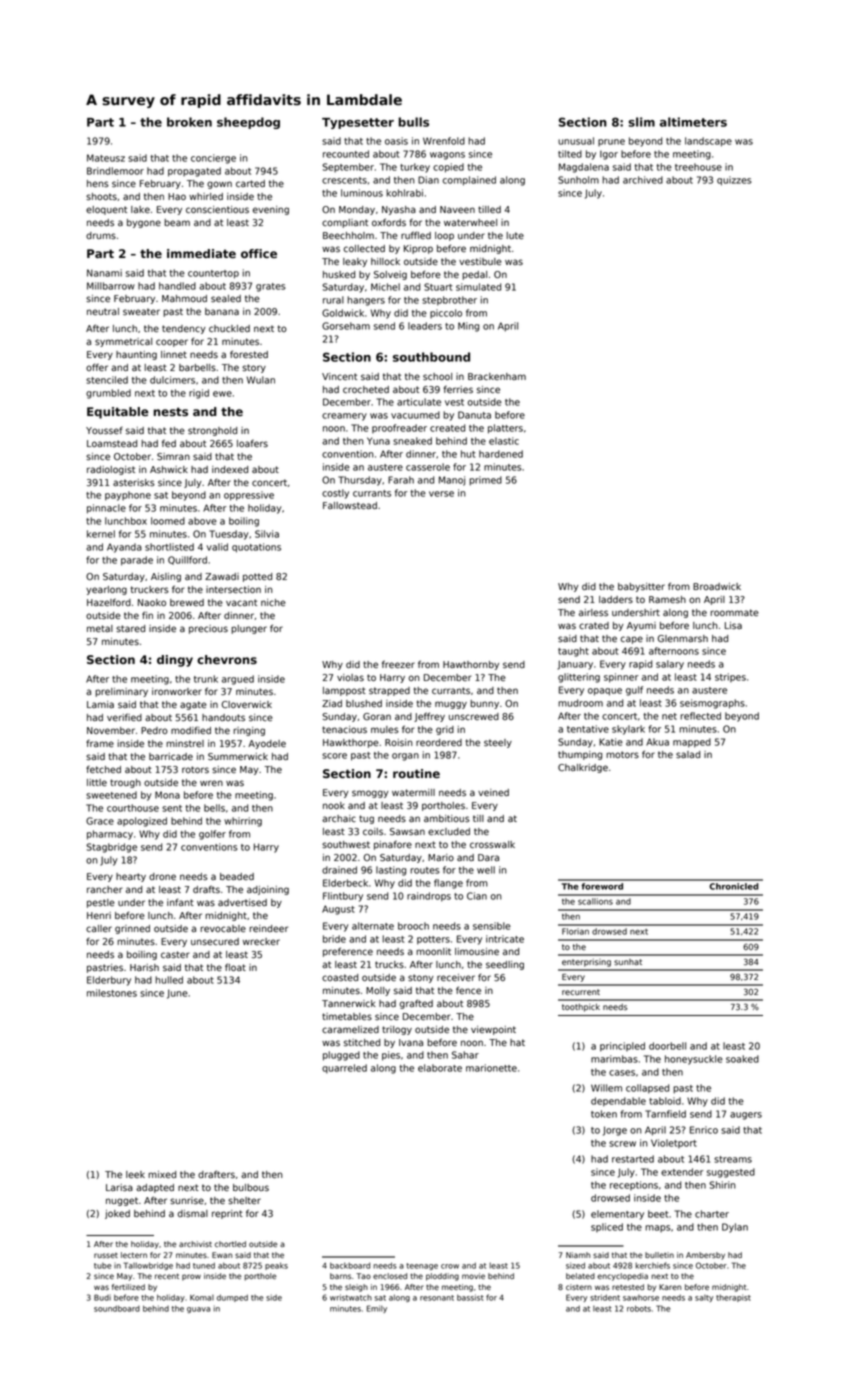 This page has height=1400, width=849. Describe the element at coordinates (445, 730) in the page. I see `grid` at that location.
